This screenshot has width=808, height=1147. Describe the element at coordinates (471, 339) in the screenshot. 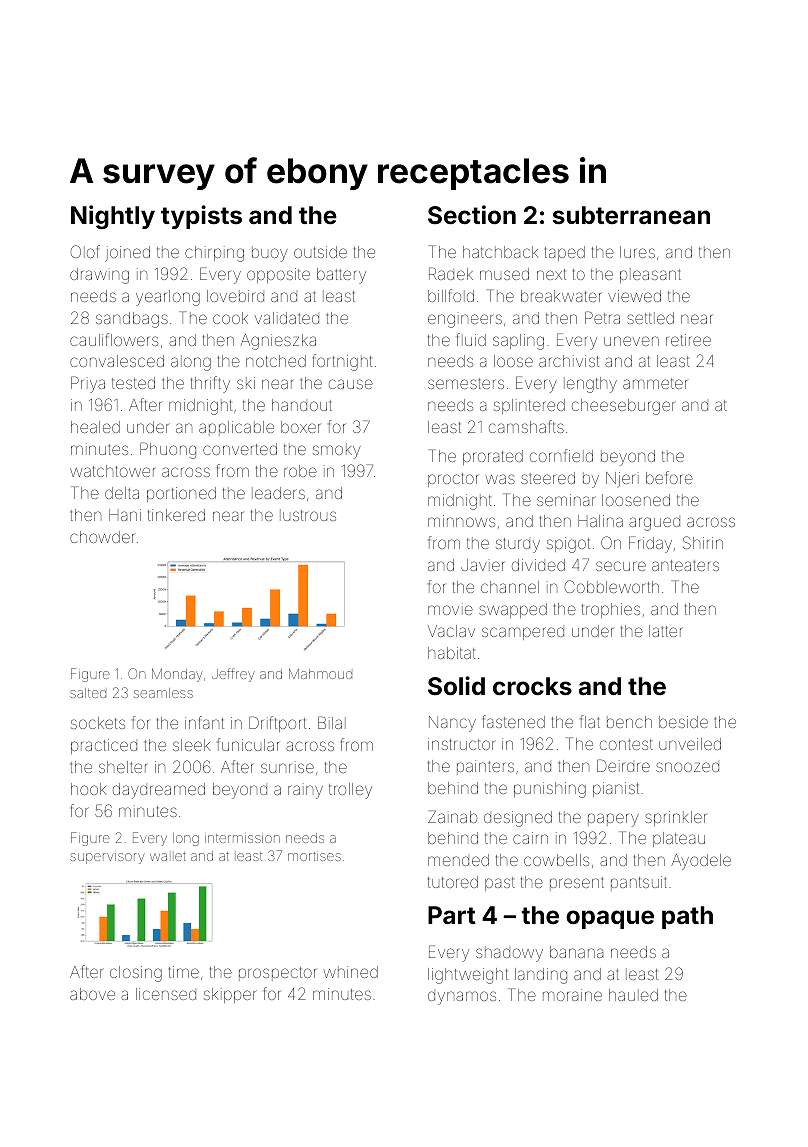

I see `fluid` at that location.
